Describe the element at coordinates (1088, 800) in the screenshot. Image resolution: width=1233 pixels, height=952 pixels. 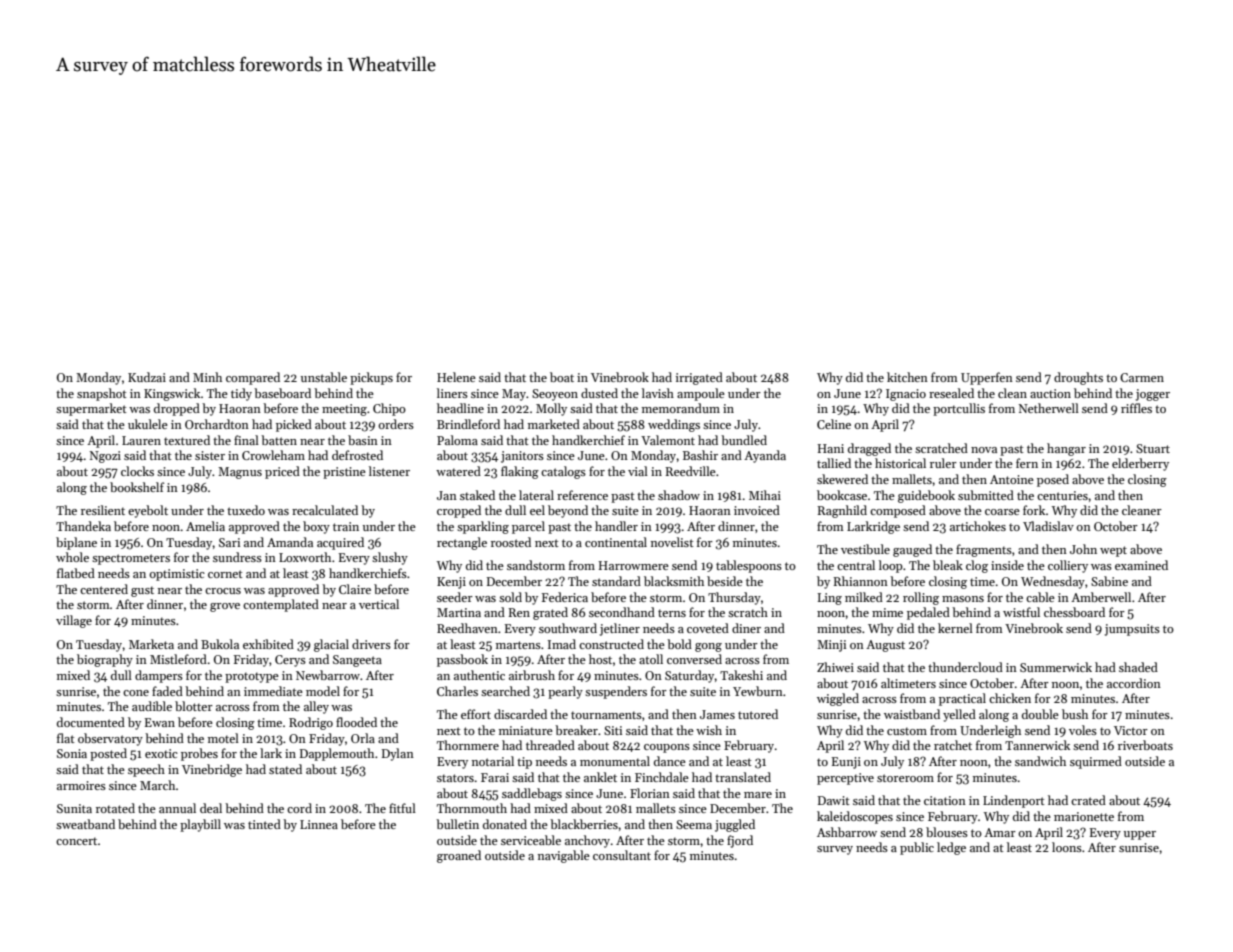
I see `crated` at that location.
